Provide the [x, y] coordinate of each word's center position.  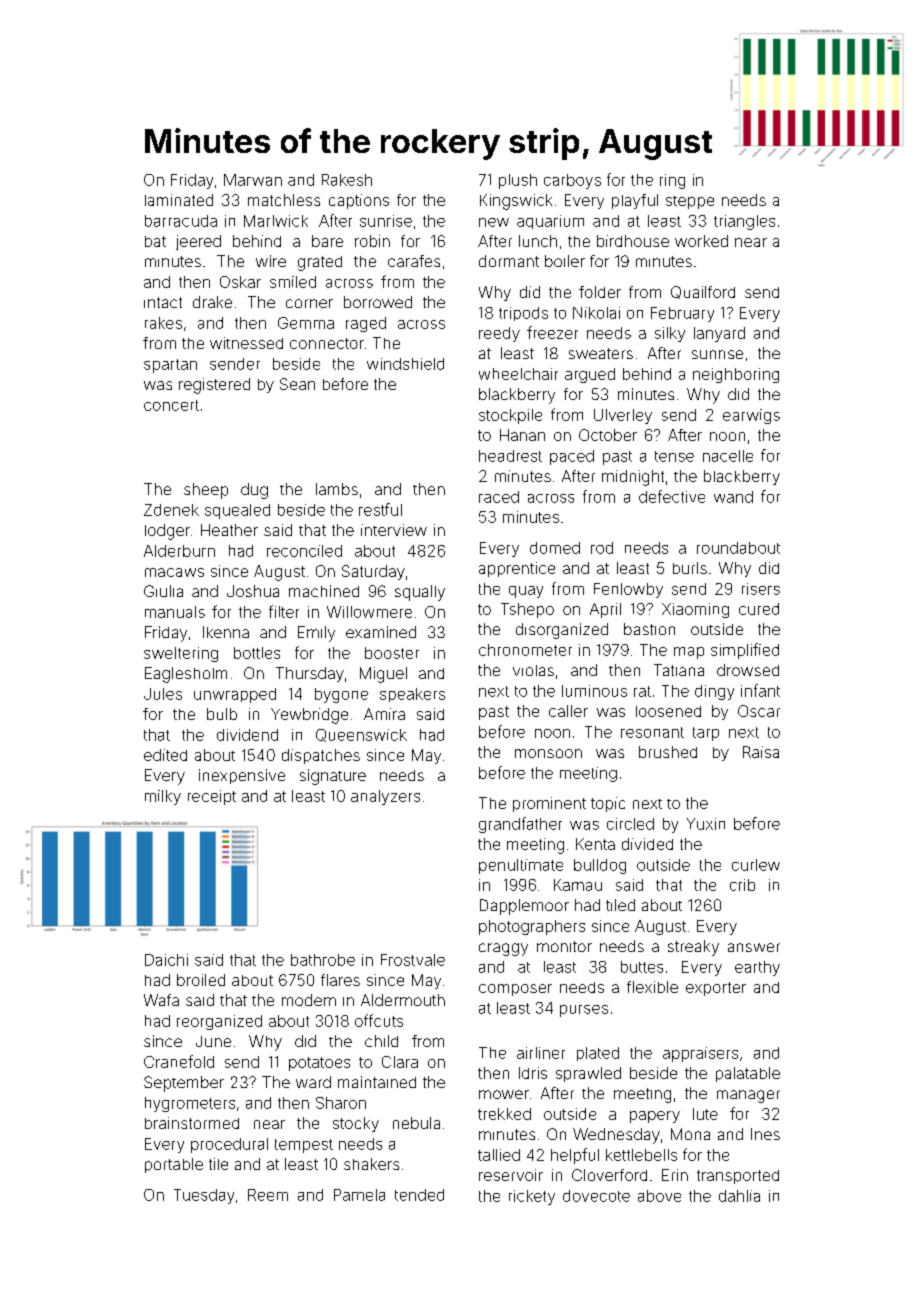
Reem [268, 1195]
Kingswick [516, 202]
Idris [533, 1073]
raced [499, 497]
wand [733, 497]
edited [165, 755]
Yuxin [706, 824]
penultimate [521, 866]
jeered [198, 242]
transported [738, 1177]
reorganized [219, 1022]
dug [254, 491]
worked [701, 241]
